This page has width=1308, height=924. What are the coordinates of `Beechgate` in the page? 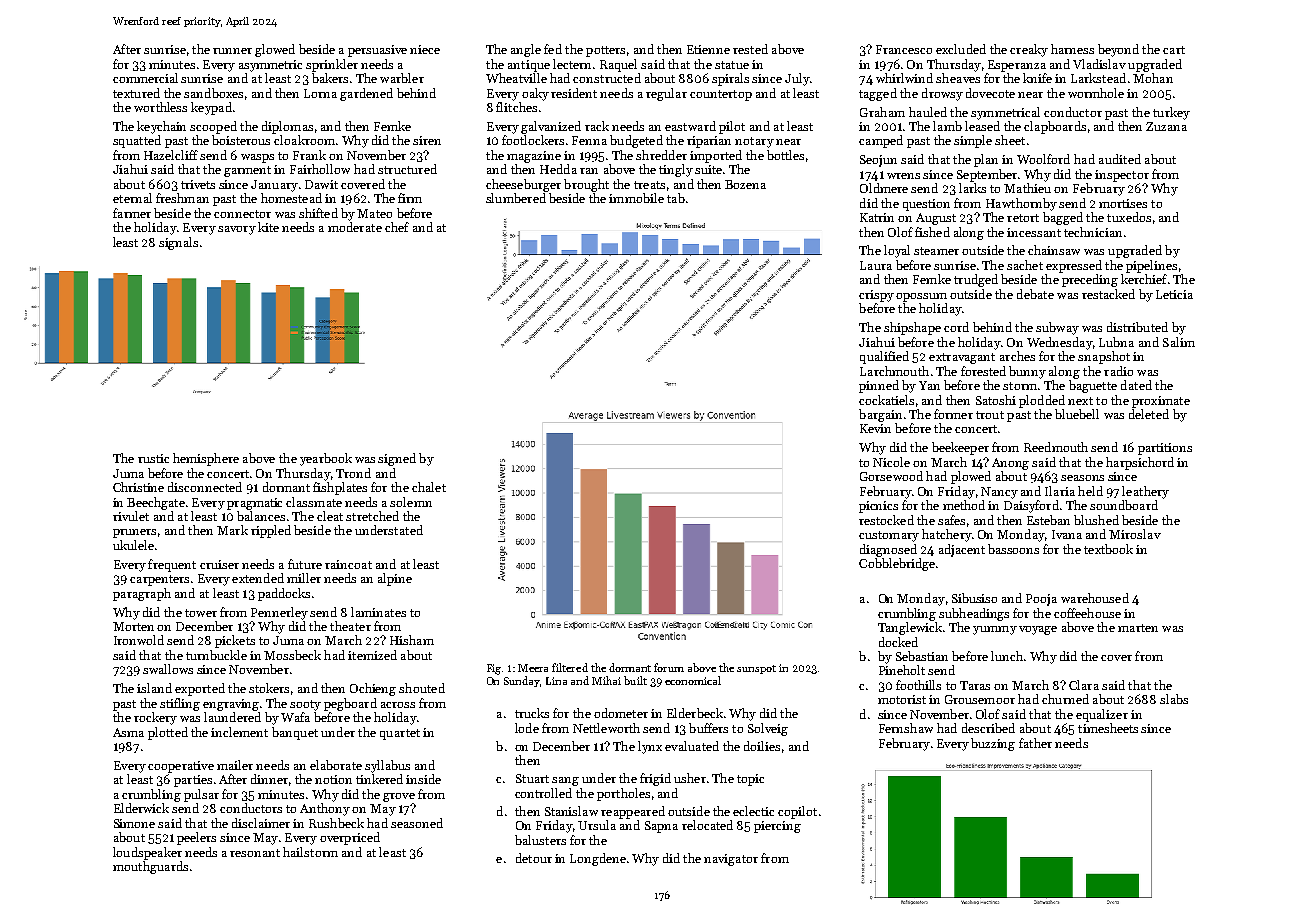 It's located at (156, 503).
